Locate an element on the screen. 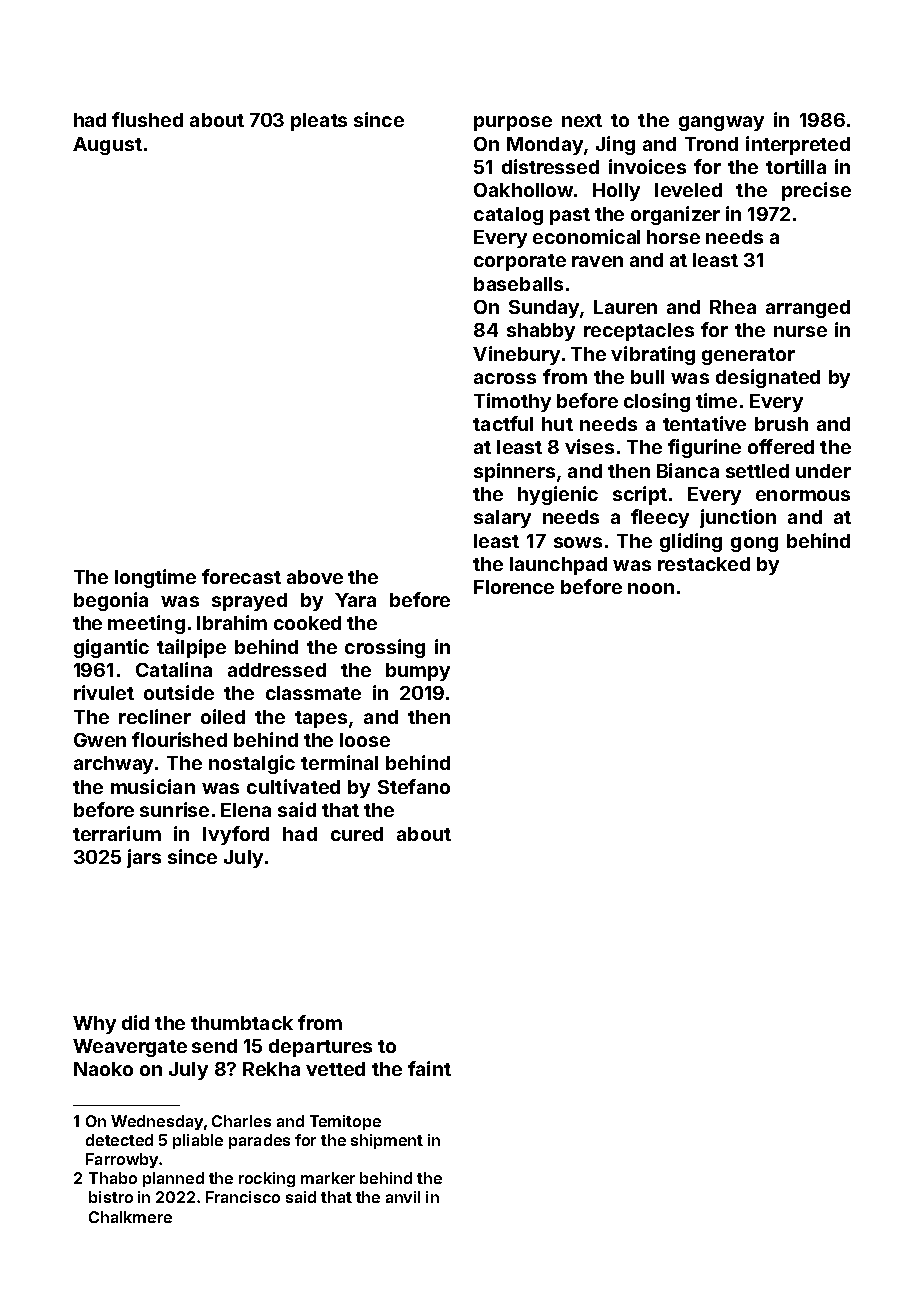 The height and width of the screenshot is (1314, 924). Stefano is located at coordinates (414, 786).
